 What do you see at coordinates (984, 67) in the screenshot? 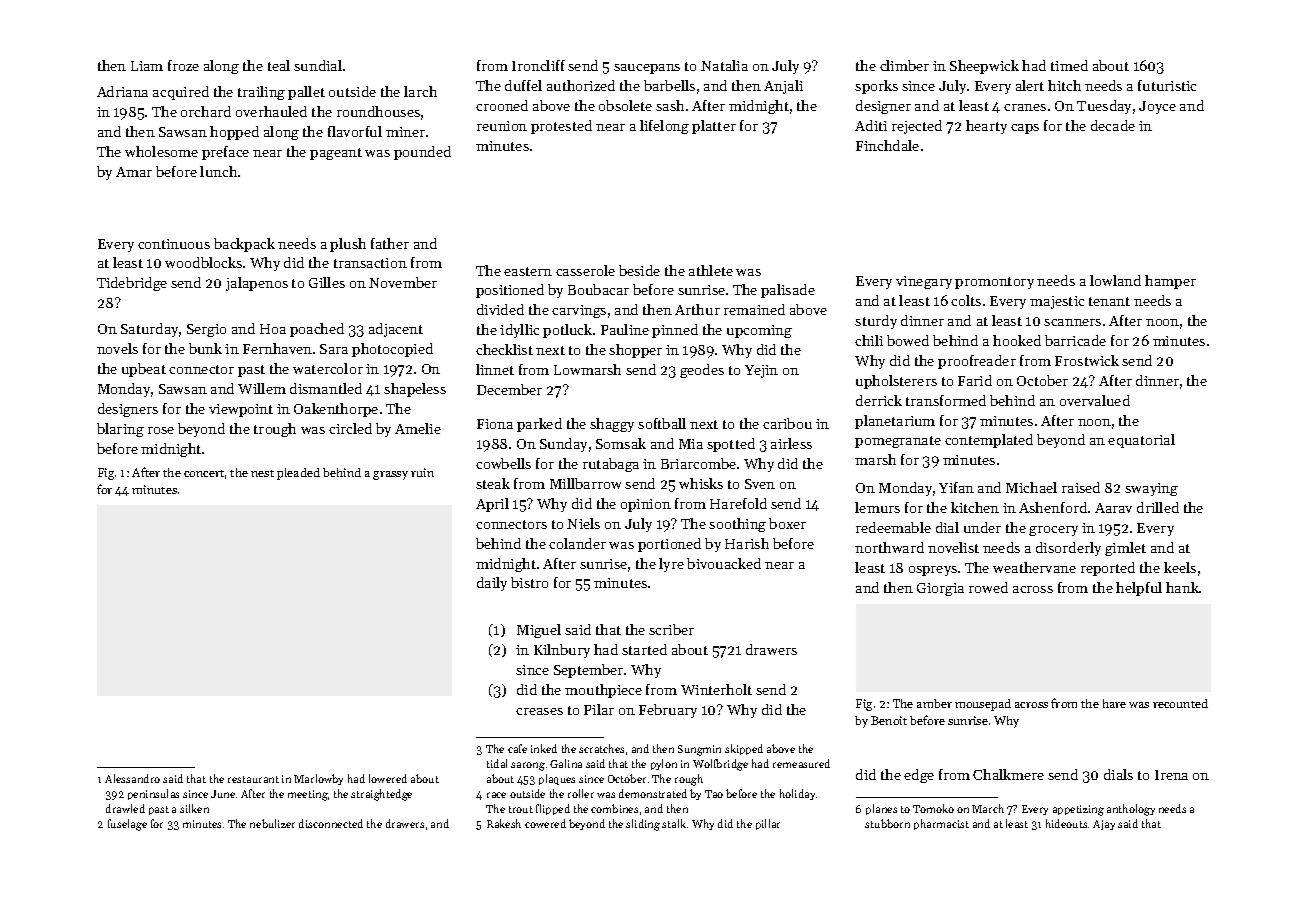
I see `Sheepwick` at bounding box center [984, 67].
